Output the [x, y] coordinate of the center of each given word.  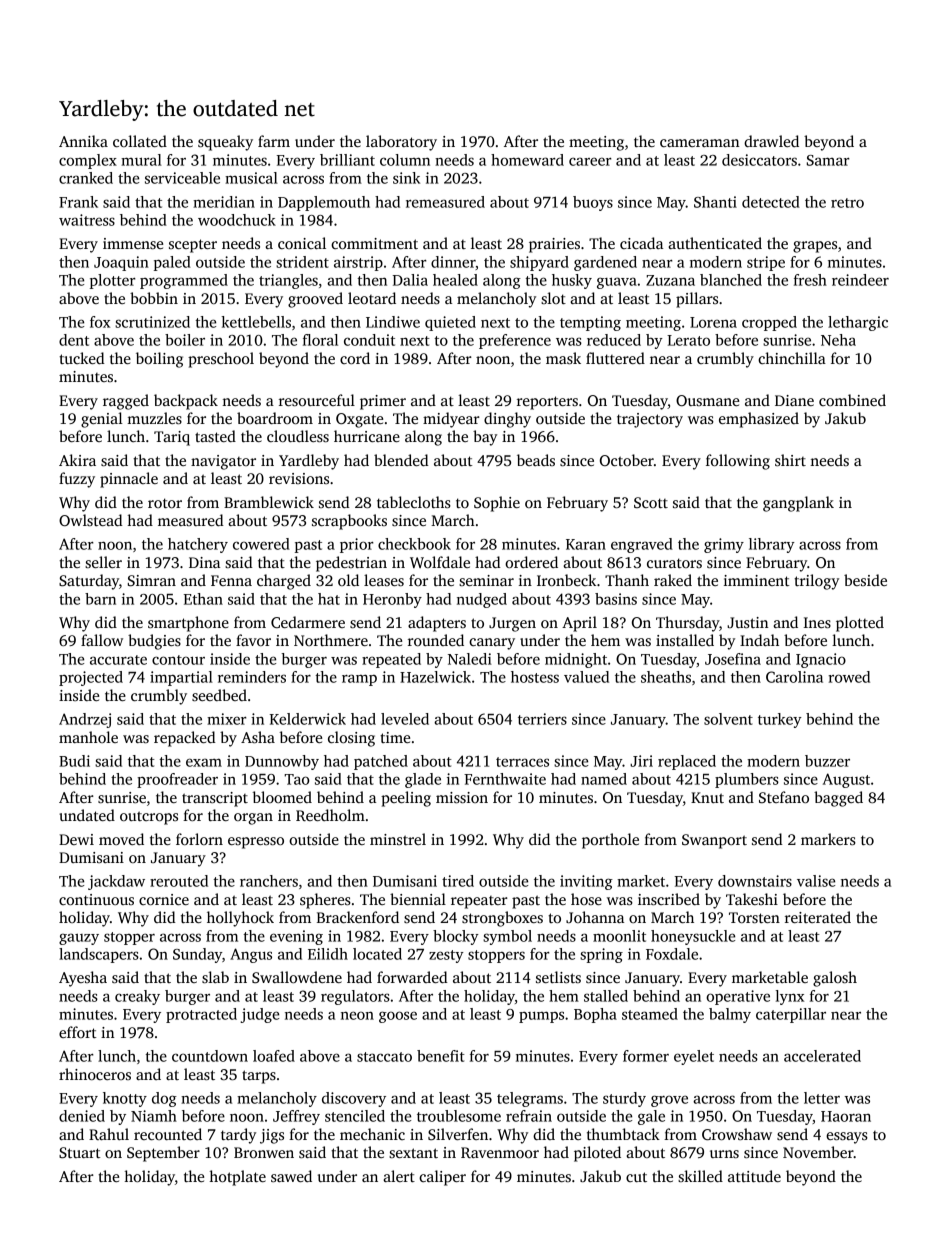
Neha [838, 340]
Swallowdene [297, 977]
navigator [223, 462]
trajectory [650, 420]
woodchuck [237, 220]
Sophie [497, 504]
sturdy [624, 1099]
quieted [450, 323]
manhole [88, 737]
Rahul [109, 1134]
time [395, 737]
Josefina [733, 659]
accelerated [822, 1056]
